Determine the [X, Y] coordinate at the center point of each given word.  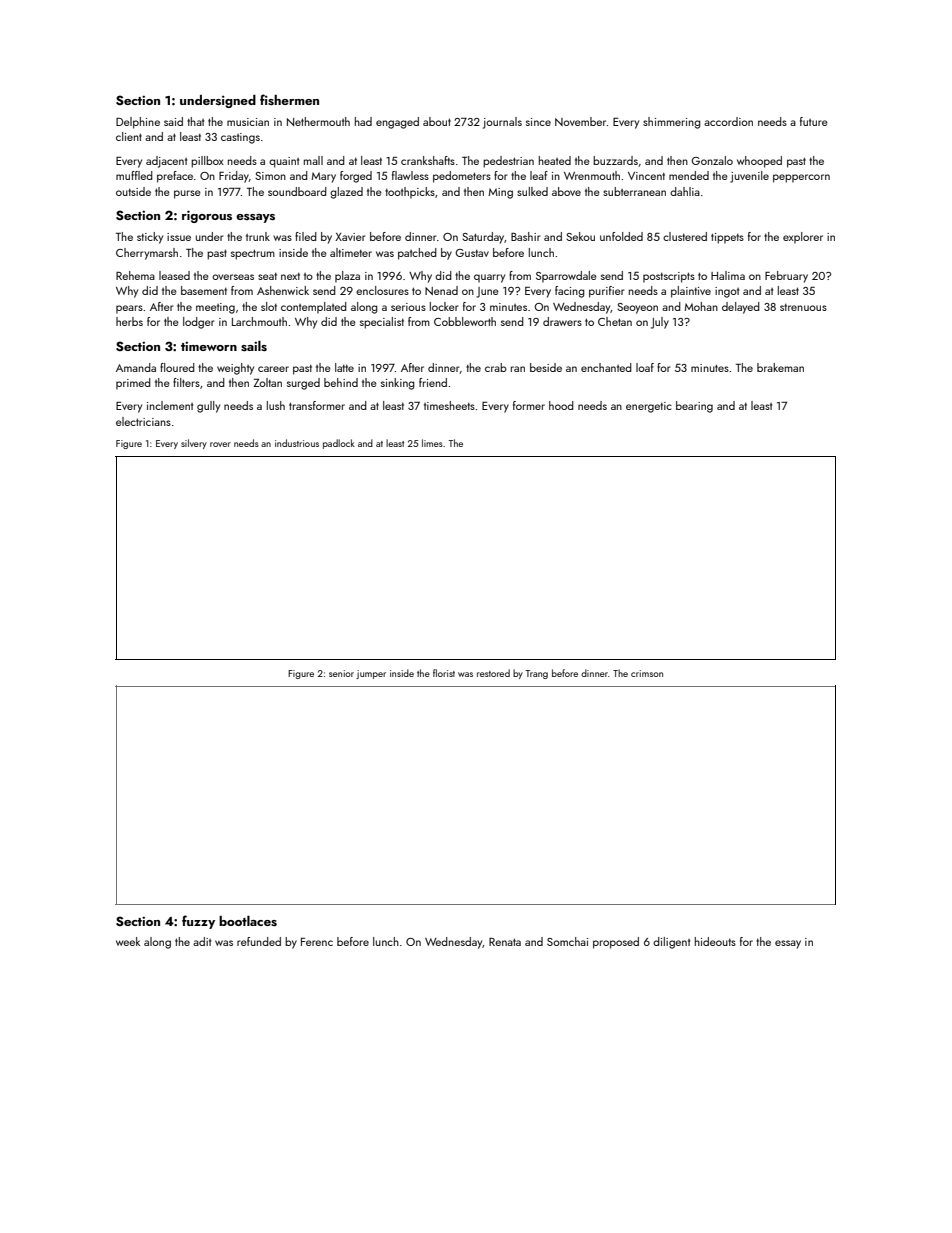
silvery [194, 444]
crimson [647, 673]
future [814, 121]
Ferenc [317, 942]
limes [432, 443]
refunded [259, 941]
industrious [297, 443]
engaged [397, 123]
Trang [537, 674]
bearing [694, 407]
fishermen [289, 99]
